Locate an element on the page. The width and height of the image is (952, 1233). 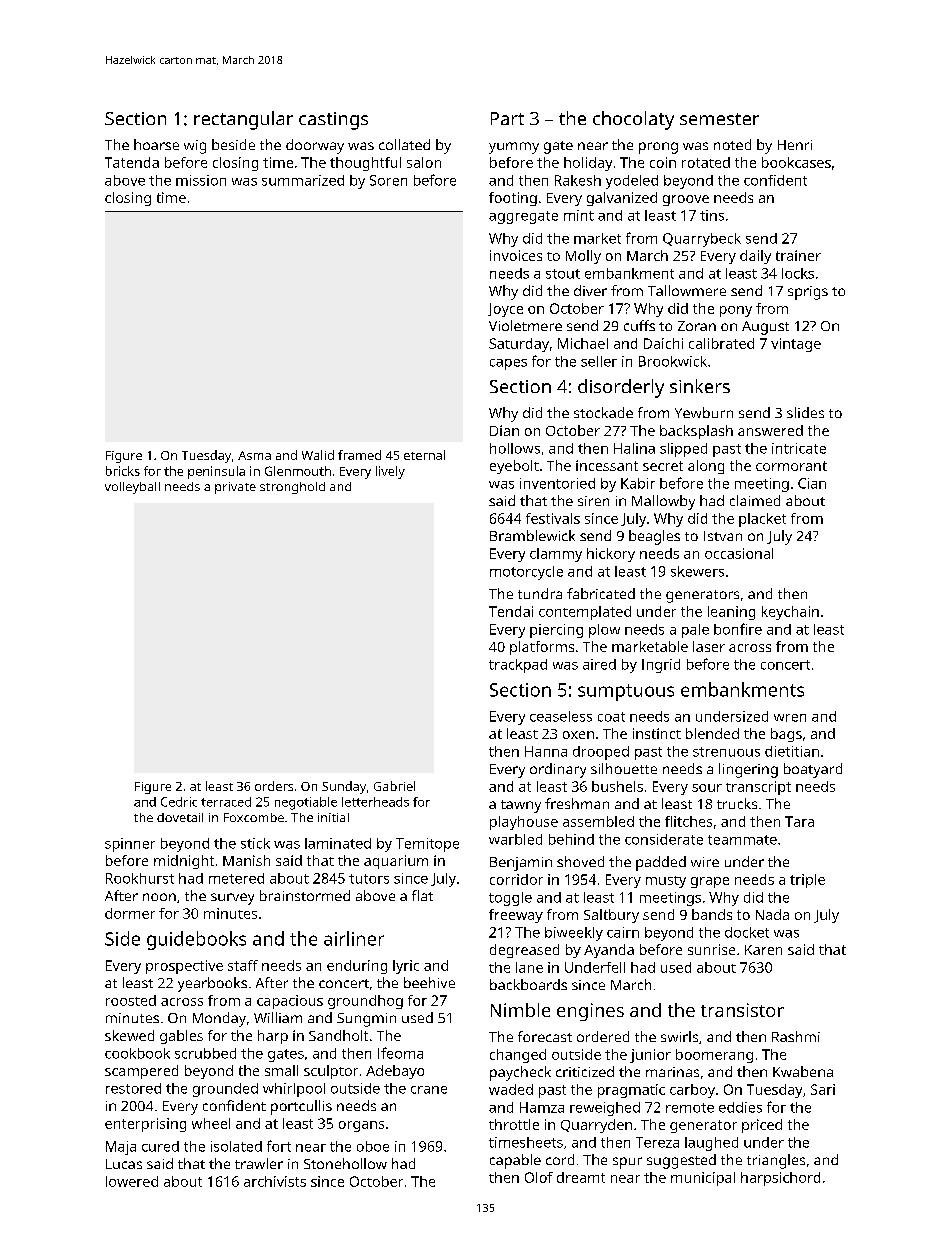
capable is located at coordinates (515, 1161).
